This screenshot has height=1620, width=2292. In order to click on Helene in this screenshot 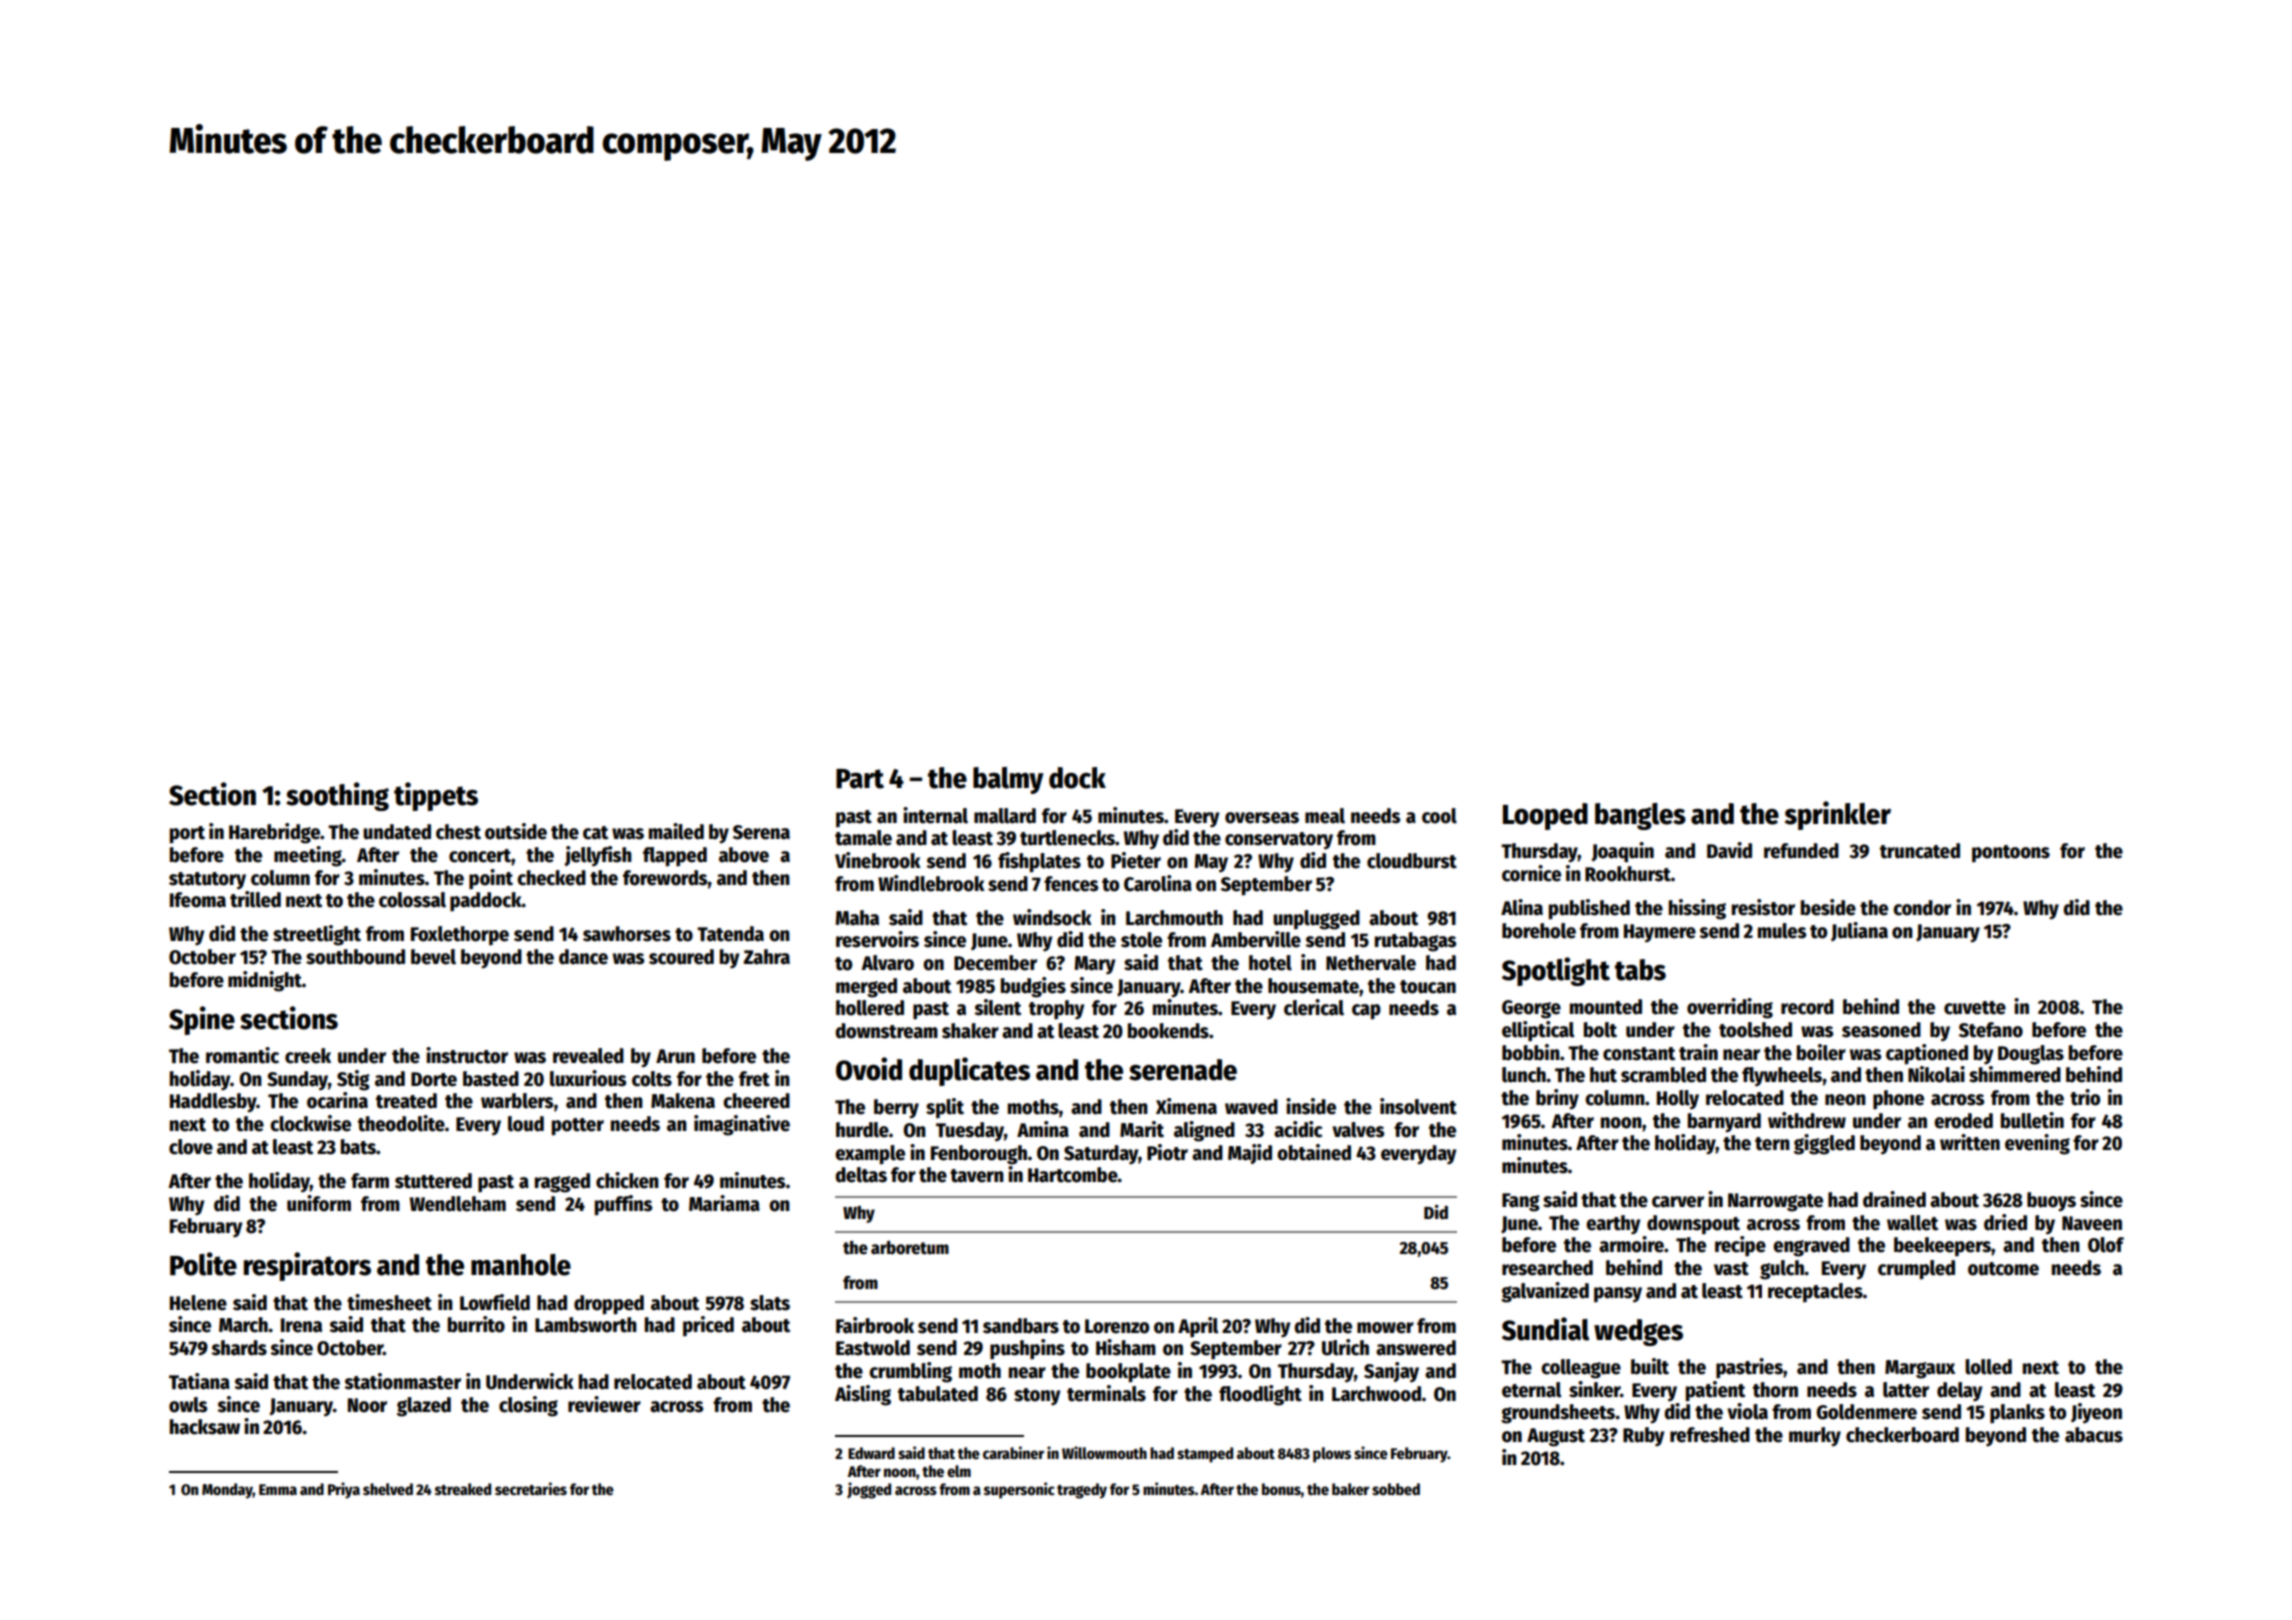, I will do `click(198, 1303)`.
